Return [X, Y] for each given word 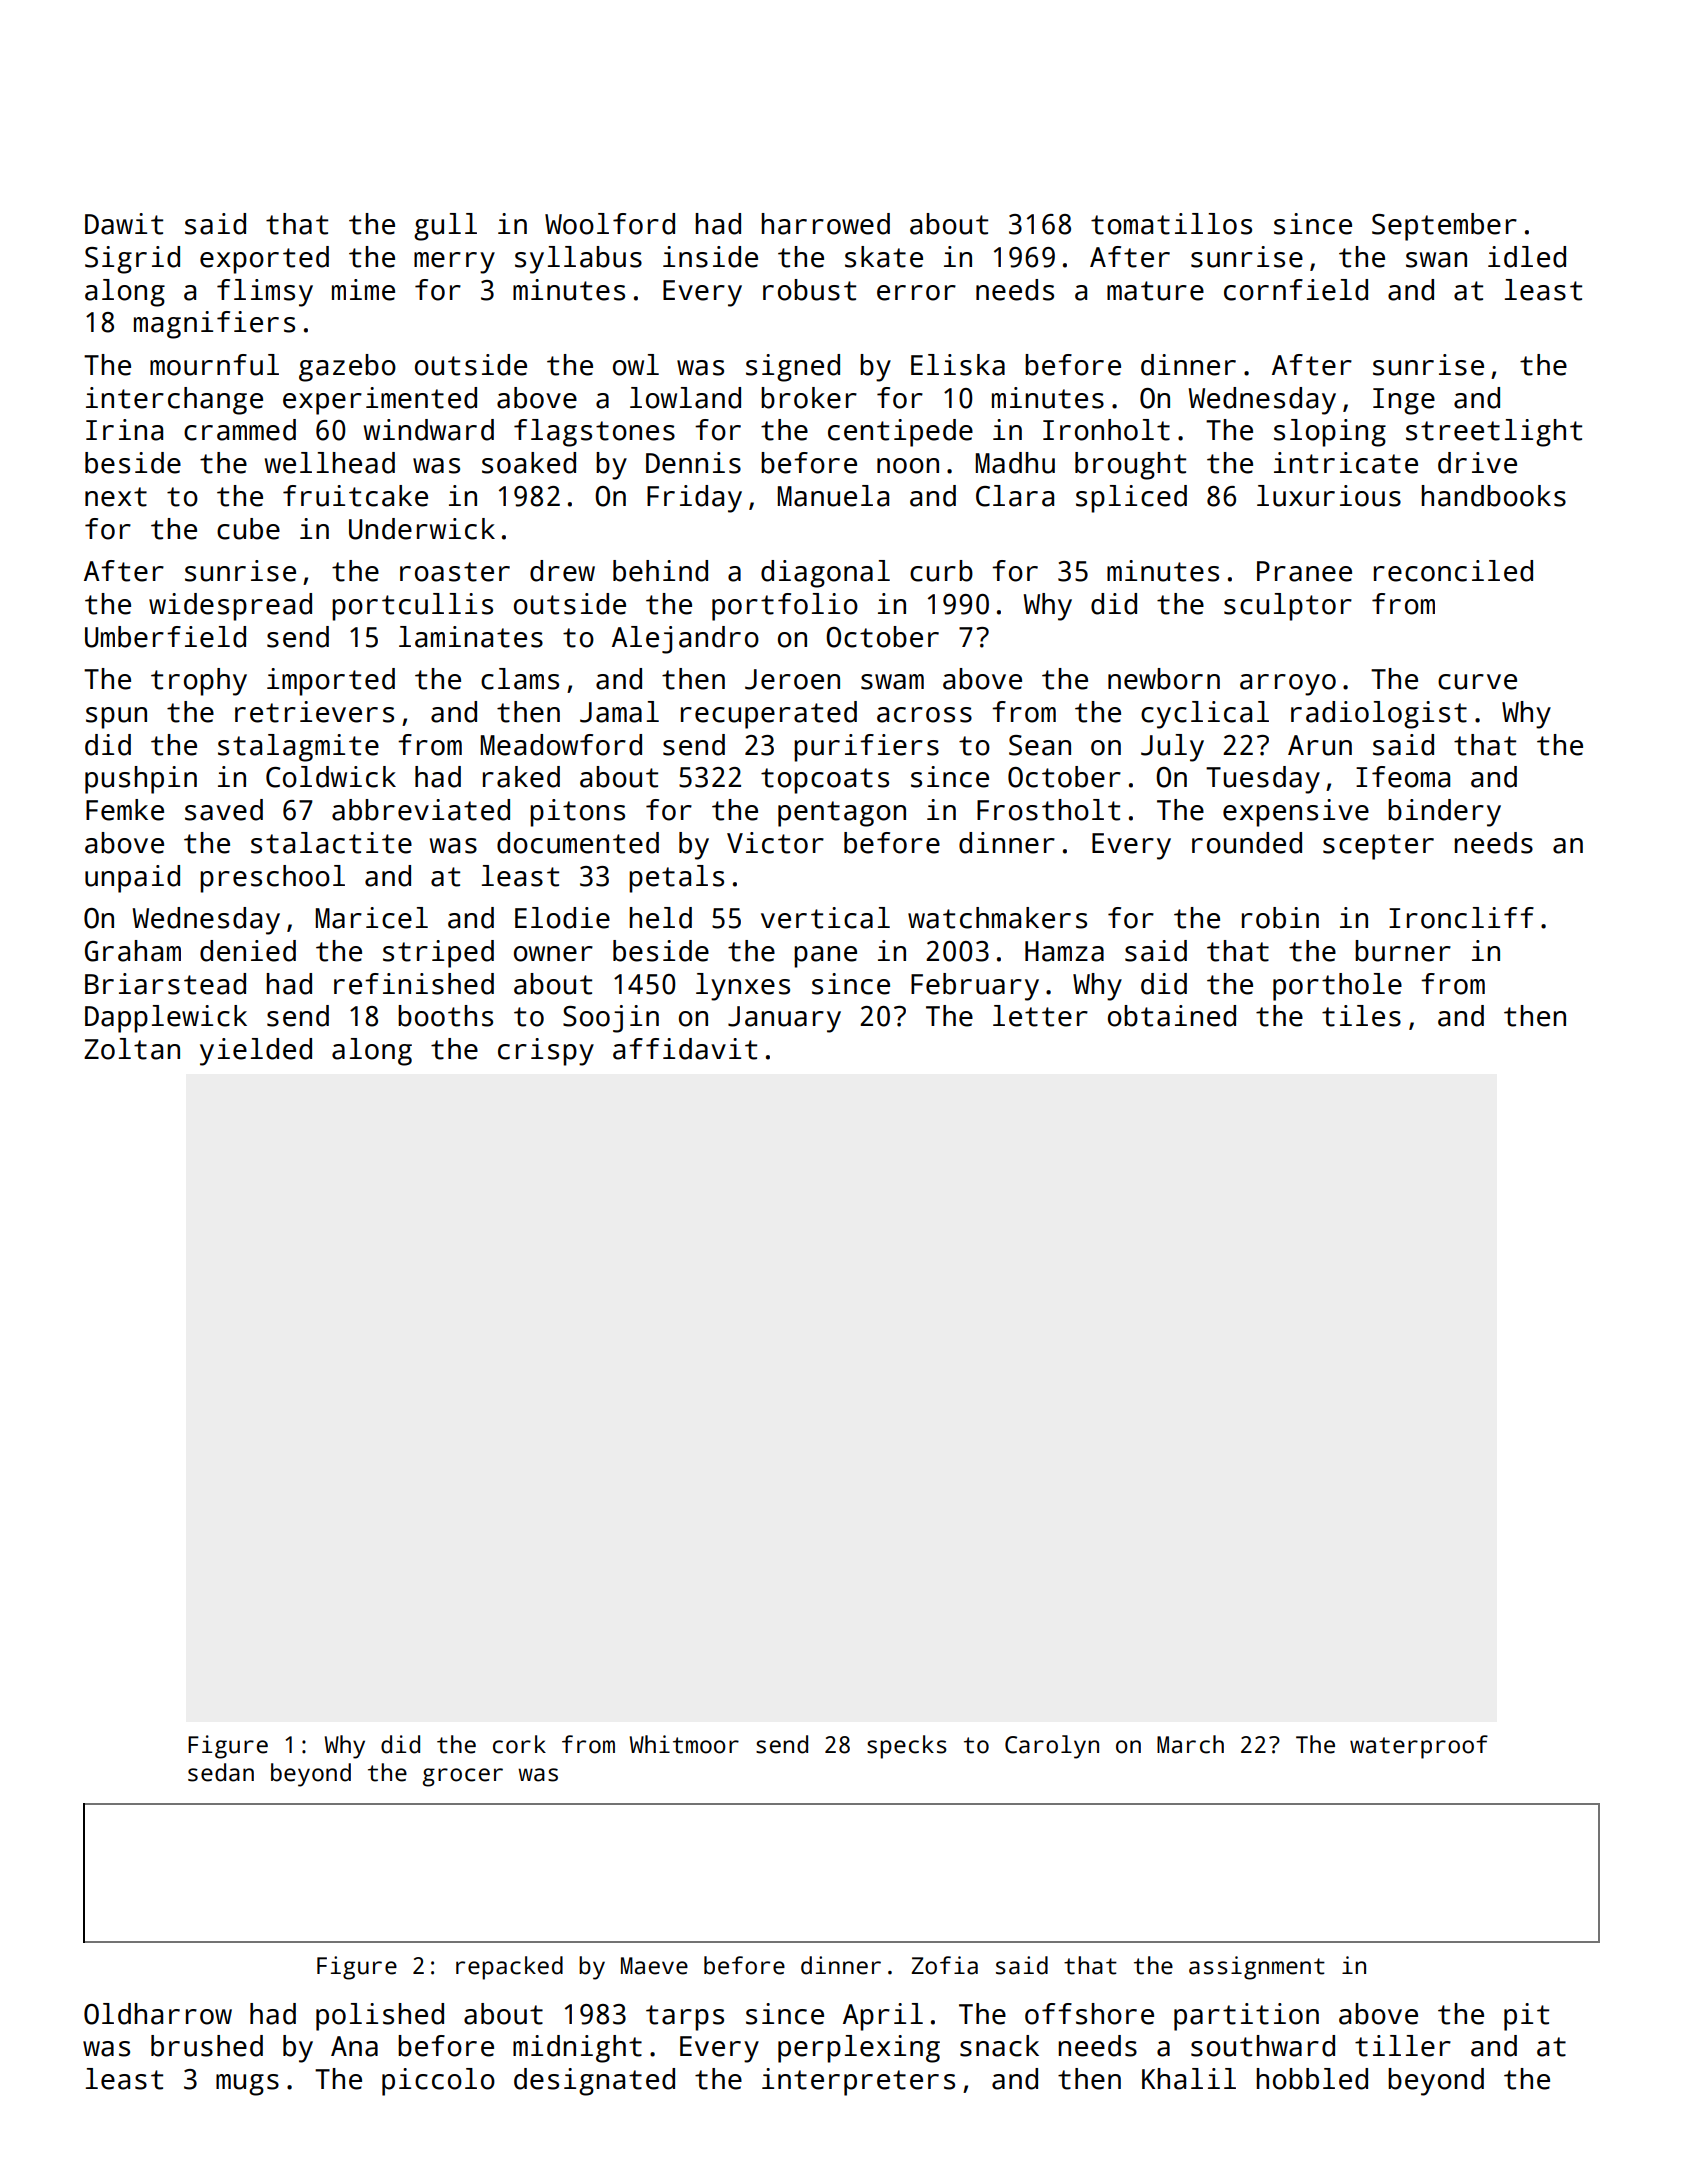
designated [594, 2082]
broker [809, 398]
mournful [214, 365]
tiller [1403, 2046]
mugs [247, 2085]
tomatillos [1171, 224]
